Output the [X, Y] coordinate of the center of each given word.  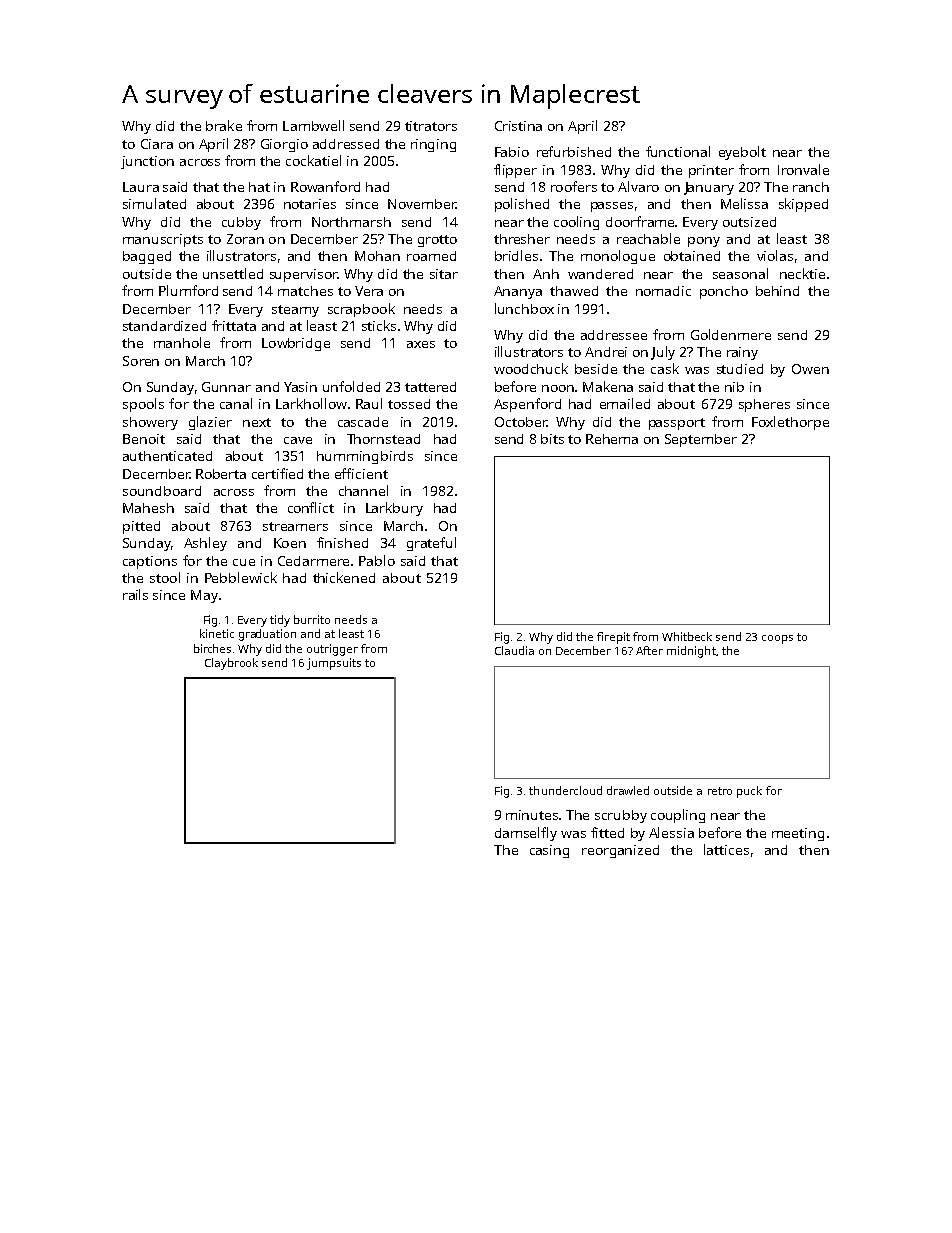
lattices [726, 849]
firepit [613, 638]
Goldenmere [731, 334]
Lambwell [313, 125]
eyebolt [742, 153]
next [257, 422]
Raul [369, 403]
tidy [280, 621]
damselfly [526, 834]
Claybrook [231, 664]
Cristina [518, 126]
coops [777, 639]
